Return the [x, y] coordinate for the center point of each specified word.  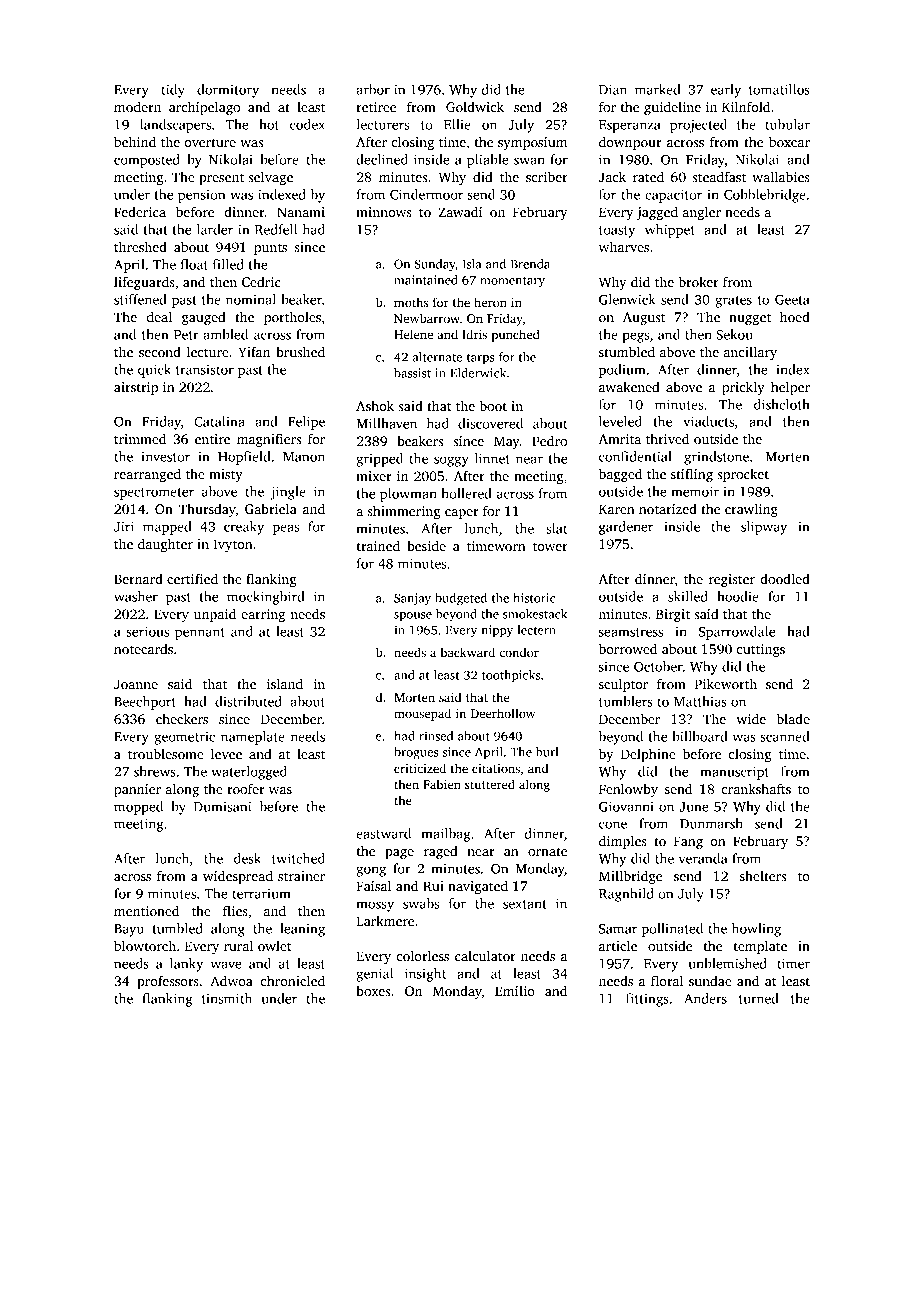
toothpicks [511, 676]
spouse [413, 617]
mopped [138, 808]
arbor [373, 89]
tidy [173, 91]
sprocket [743, 475]
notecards [143, 649]
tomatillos [779, 89]
